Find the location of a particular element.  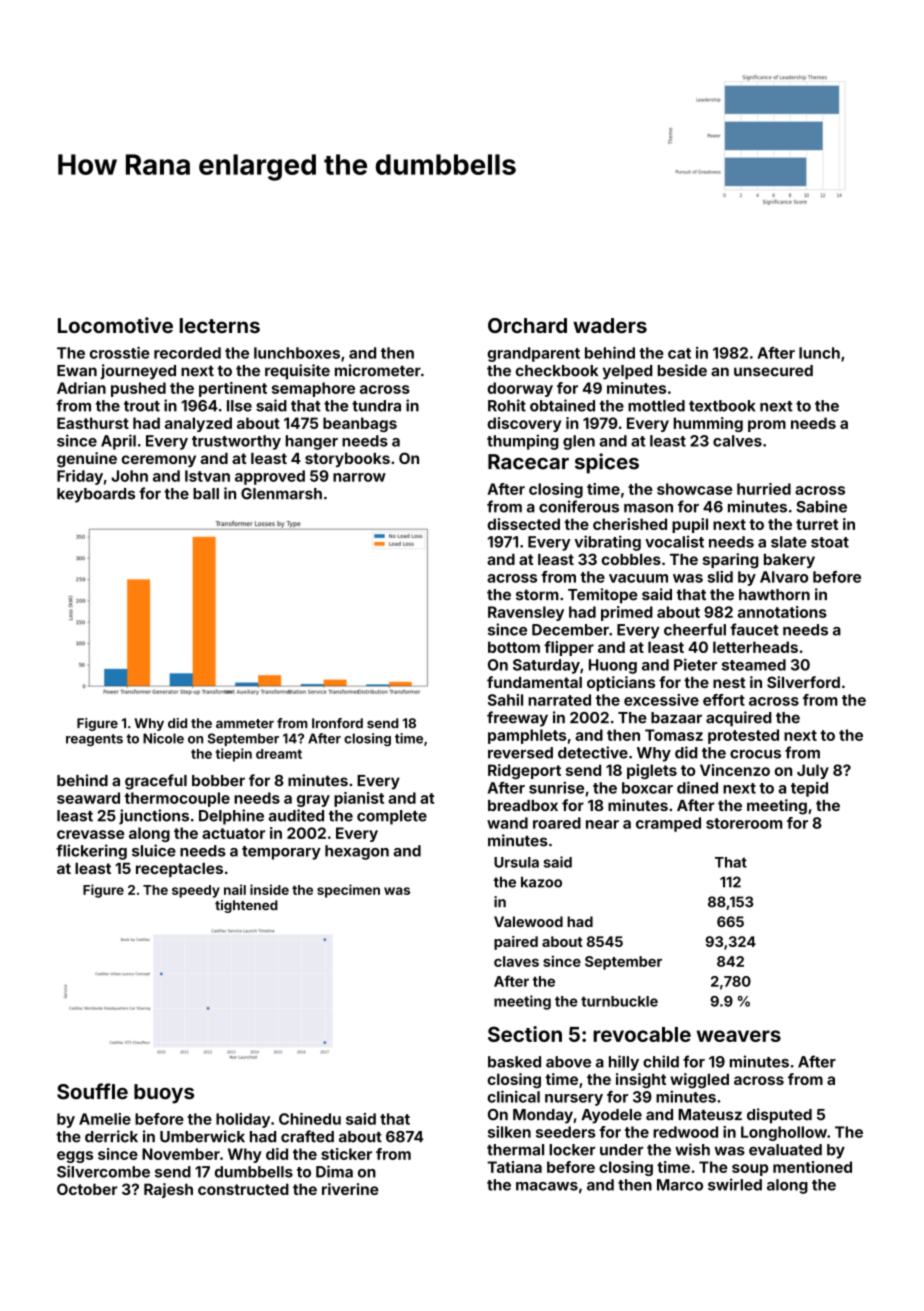

speedy is located at coordinates (196, 891).
